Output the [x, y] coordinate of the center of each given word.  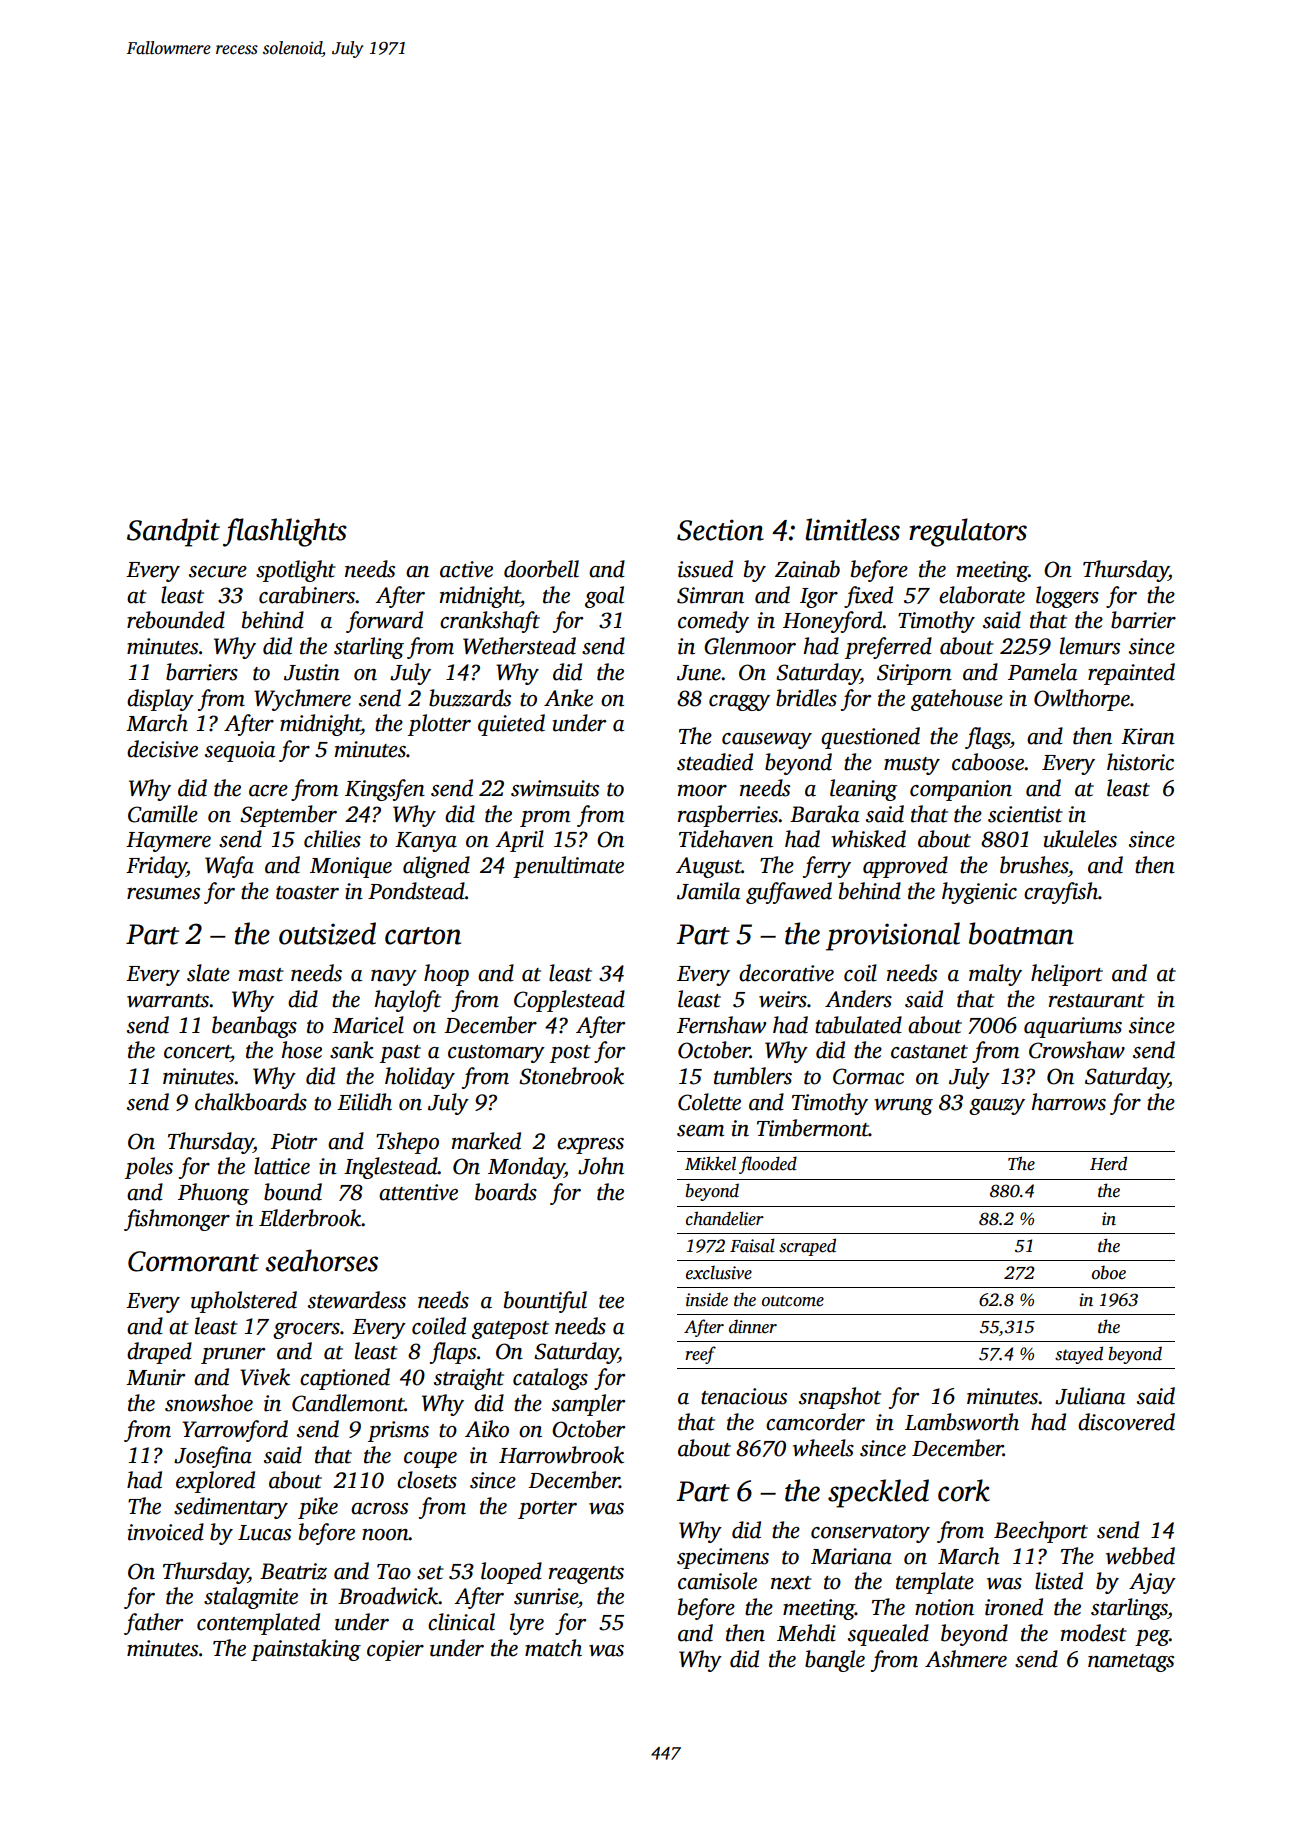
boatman [1021, 933]
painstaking [306, 1650]
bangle [835, 1661]
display [160, 700]
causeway [767, 741]
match [553, 1648]
